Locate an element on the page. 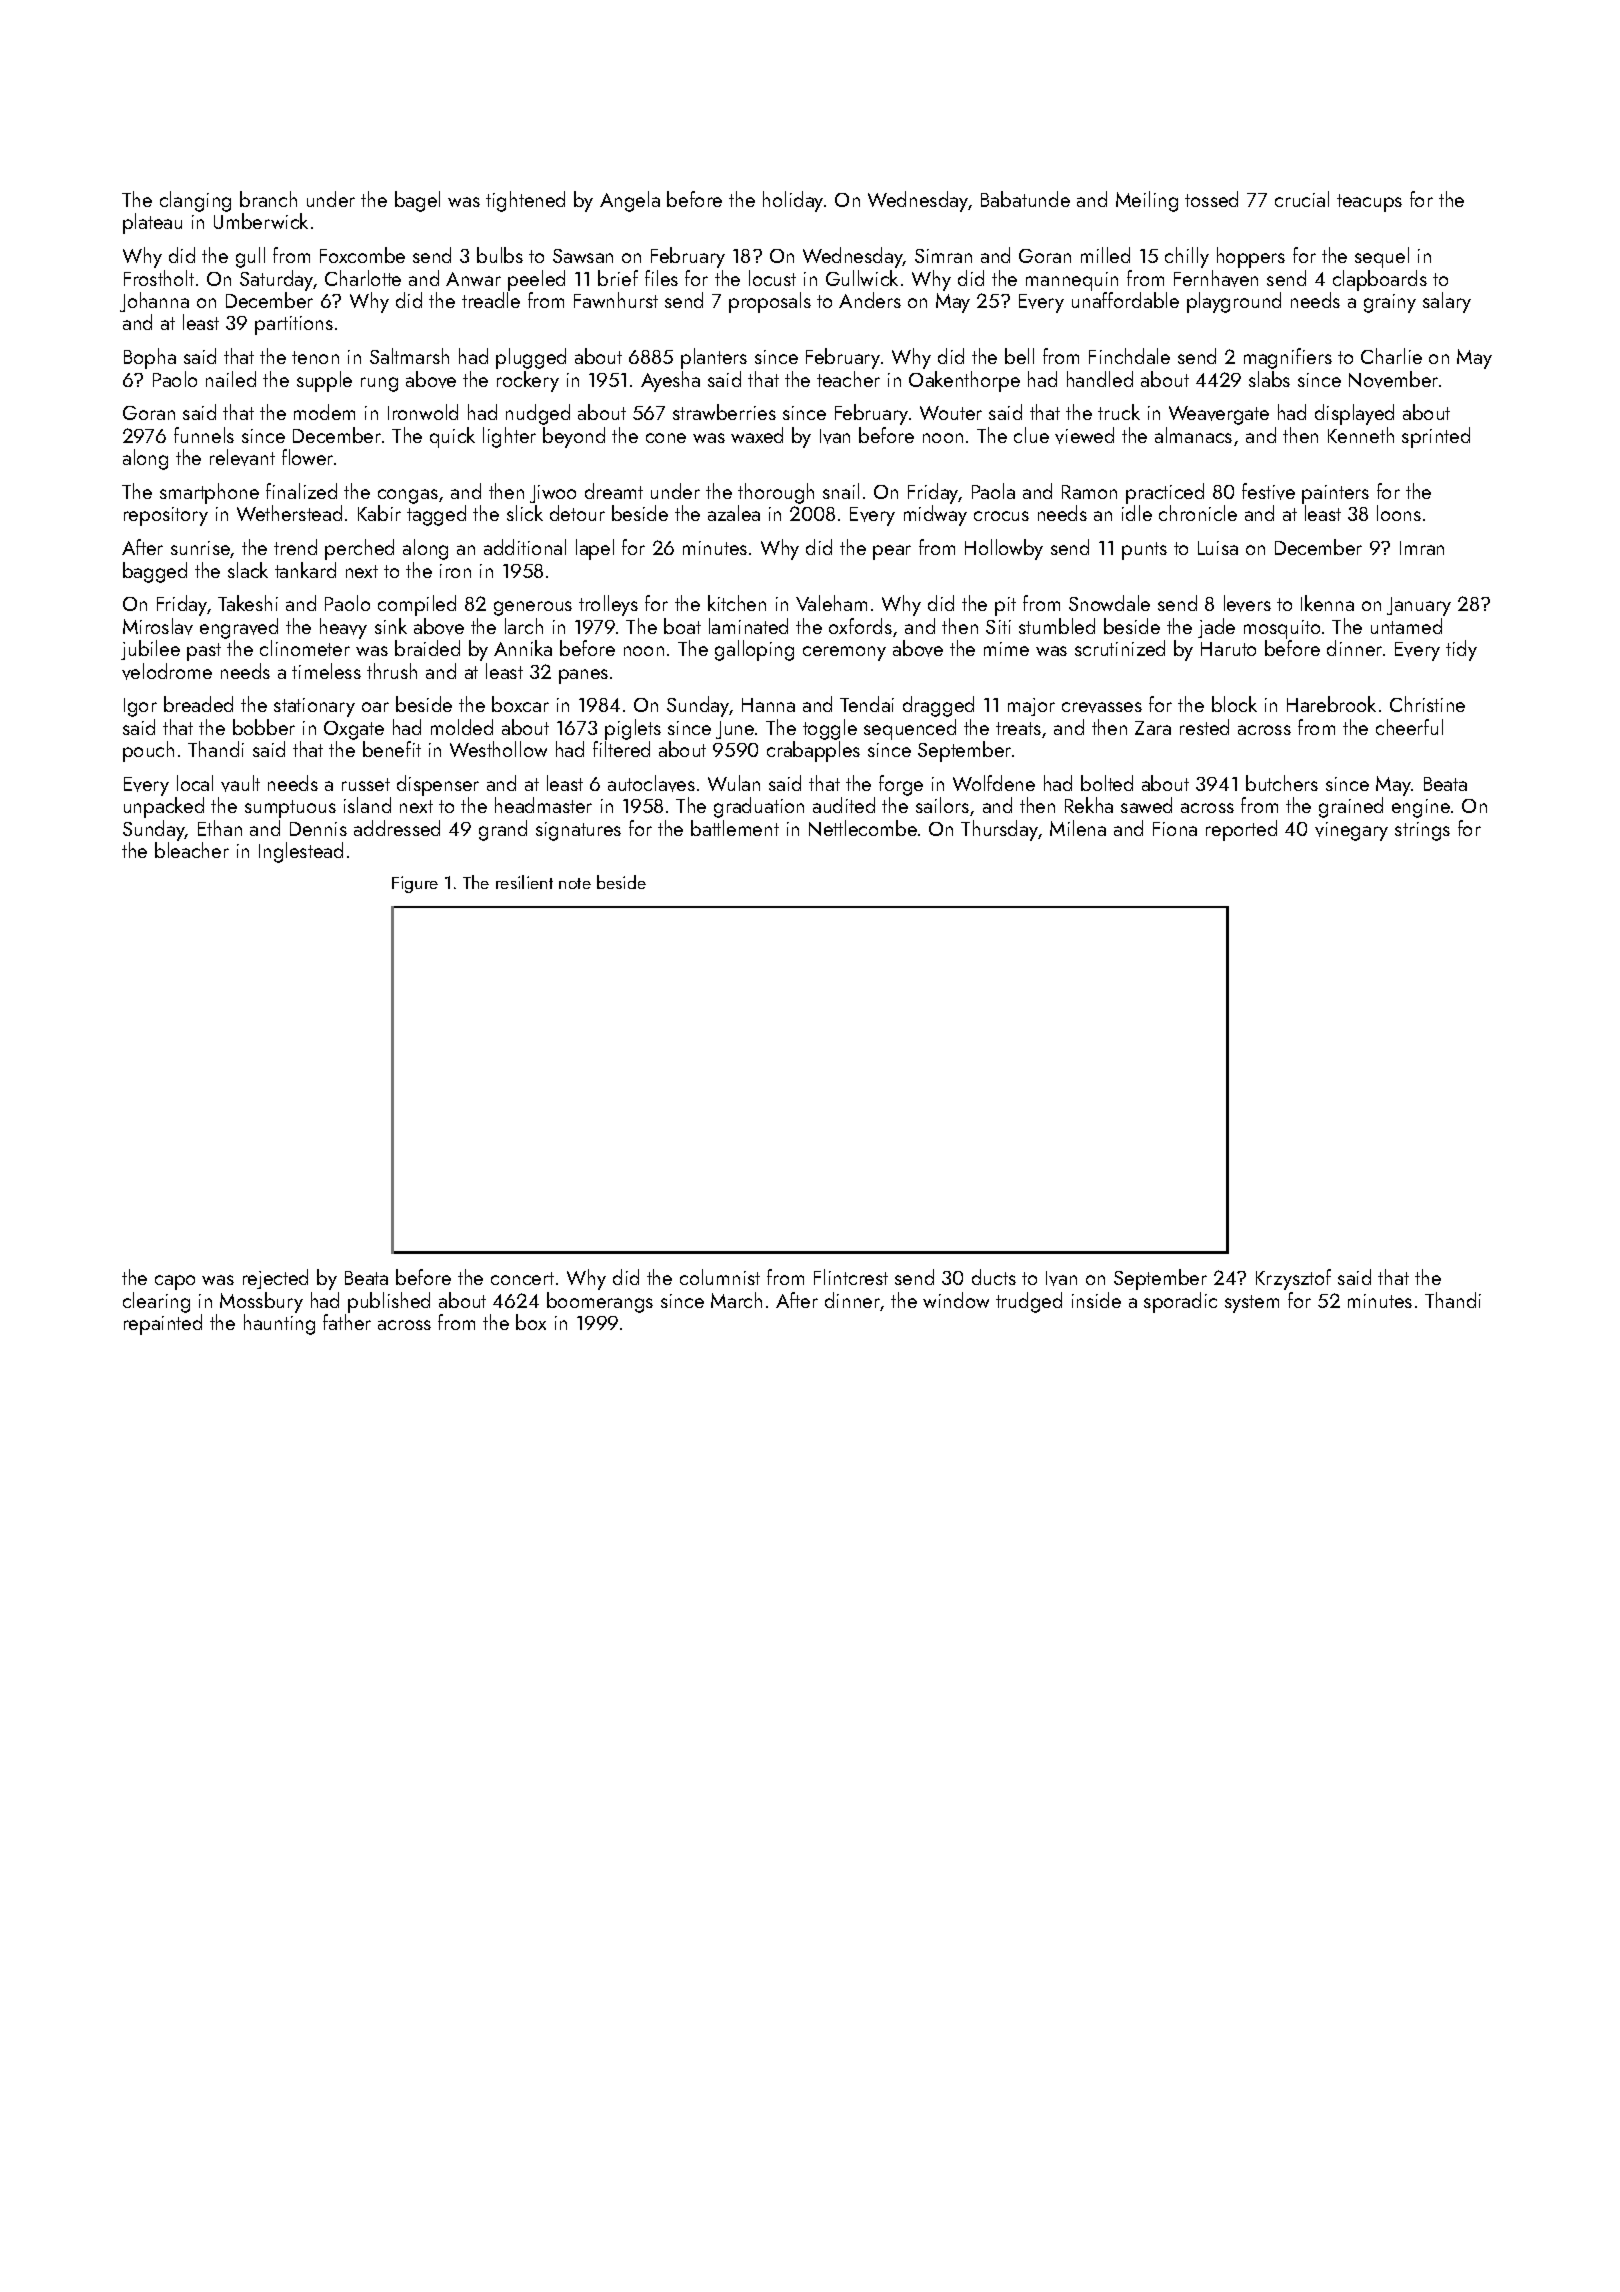 This image has width=1620, height=2292. butchers is located at coordinates (1282, 783).
